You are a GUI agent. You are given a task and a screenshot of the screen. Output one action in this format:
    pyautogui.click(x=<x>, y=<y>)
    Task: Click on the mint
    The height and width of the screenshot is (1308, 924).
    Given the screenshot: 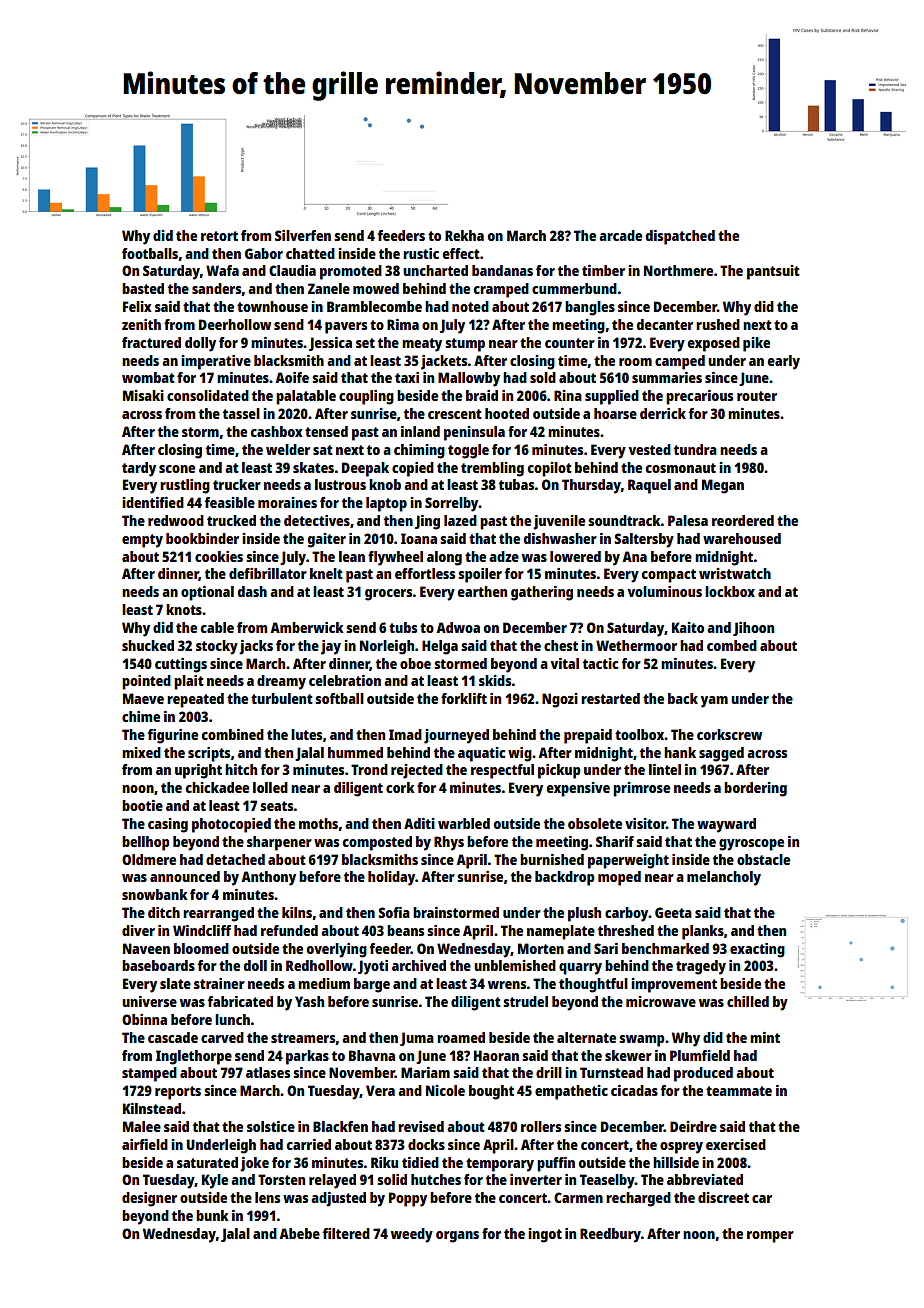 What is the action you would take?
    pyautogui.click(x=765, y=1037)
